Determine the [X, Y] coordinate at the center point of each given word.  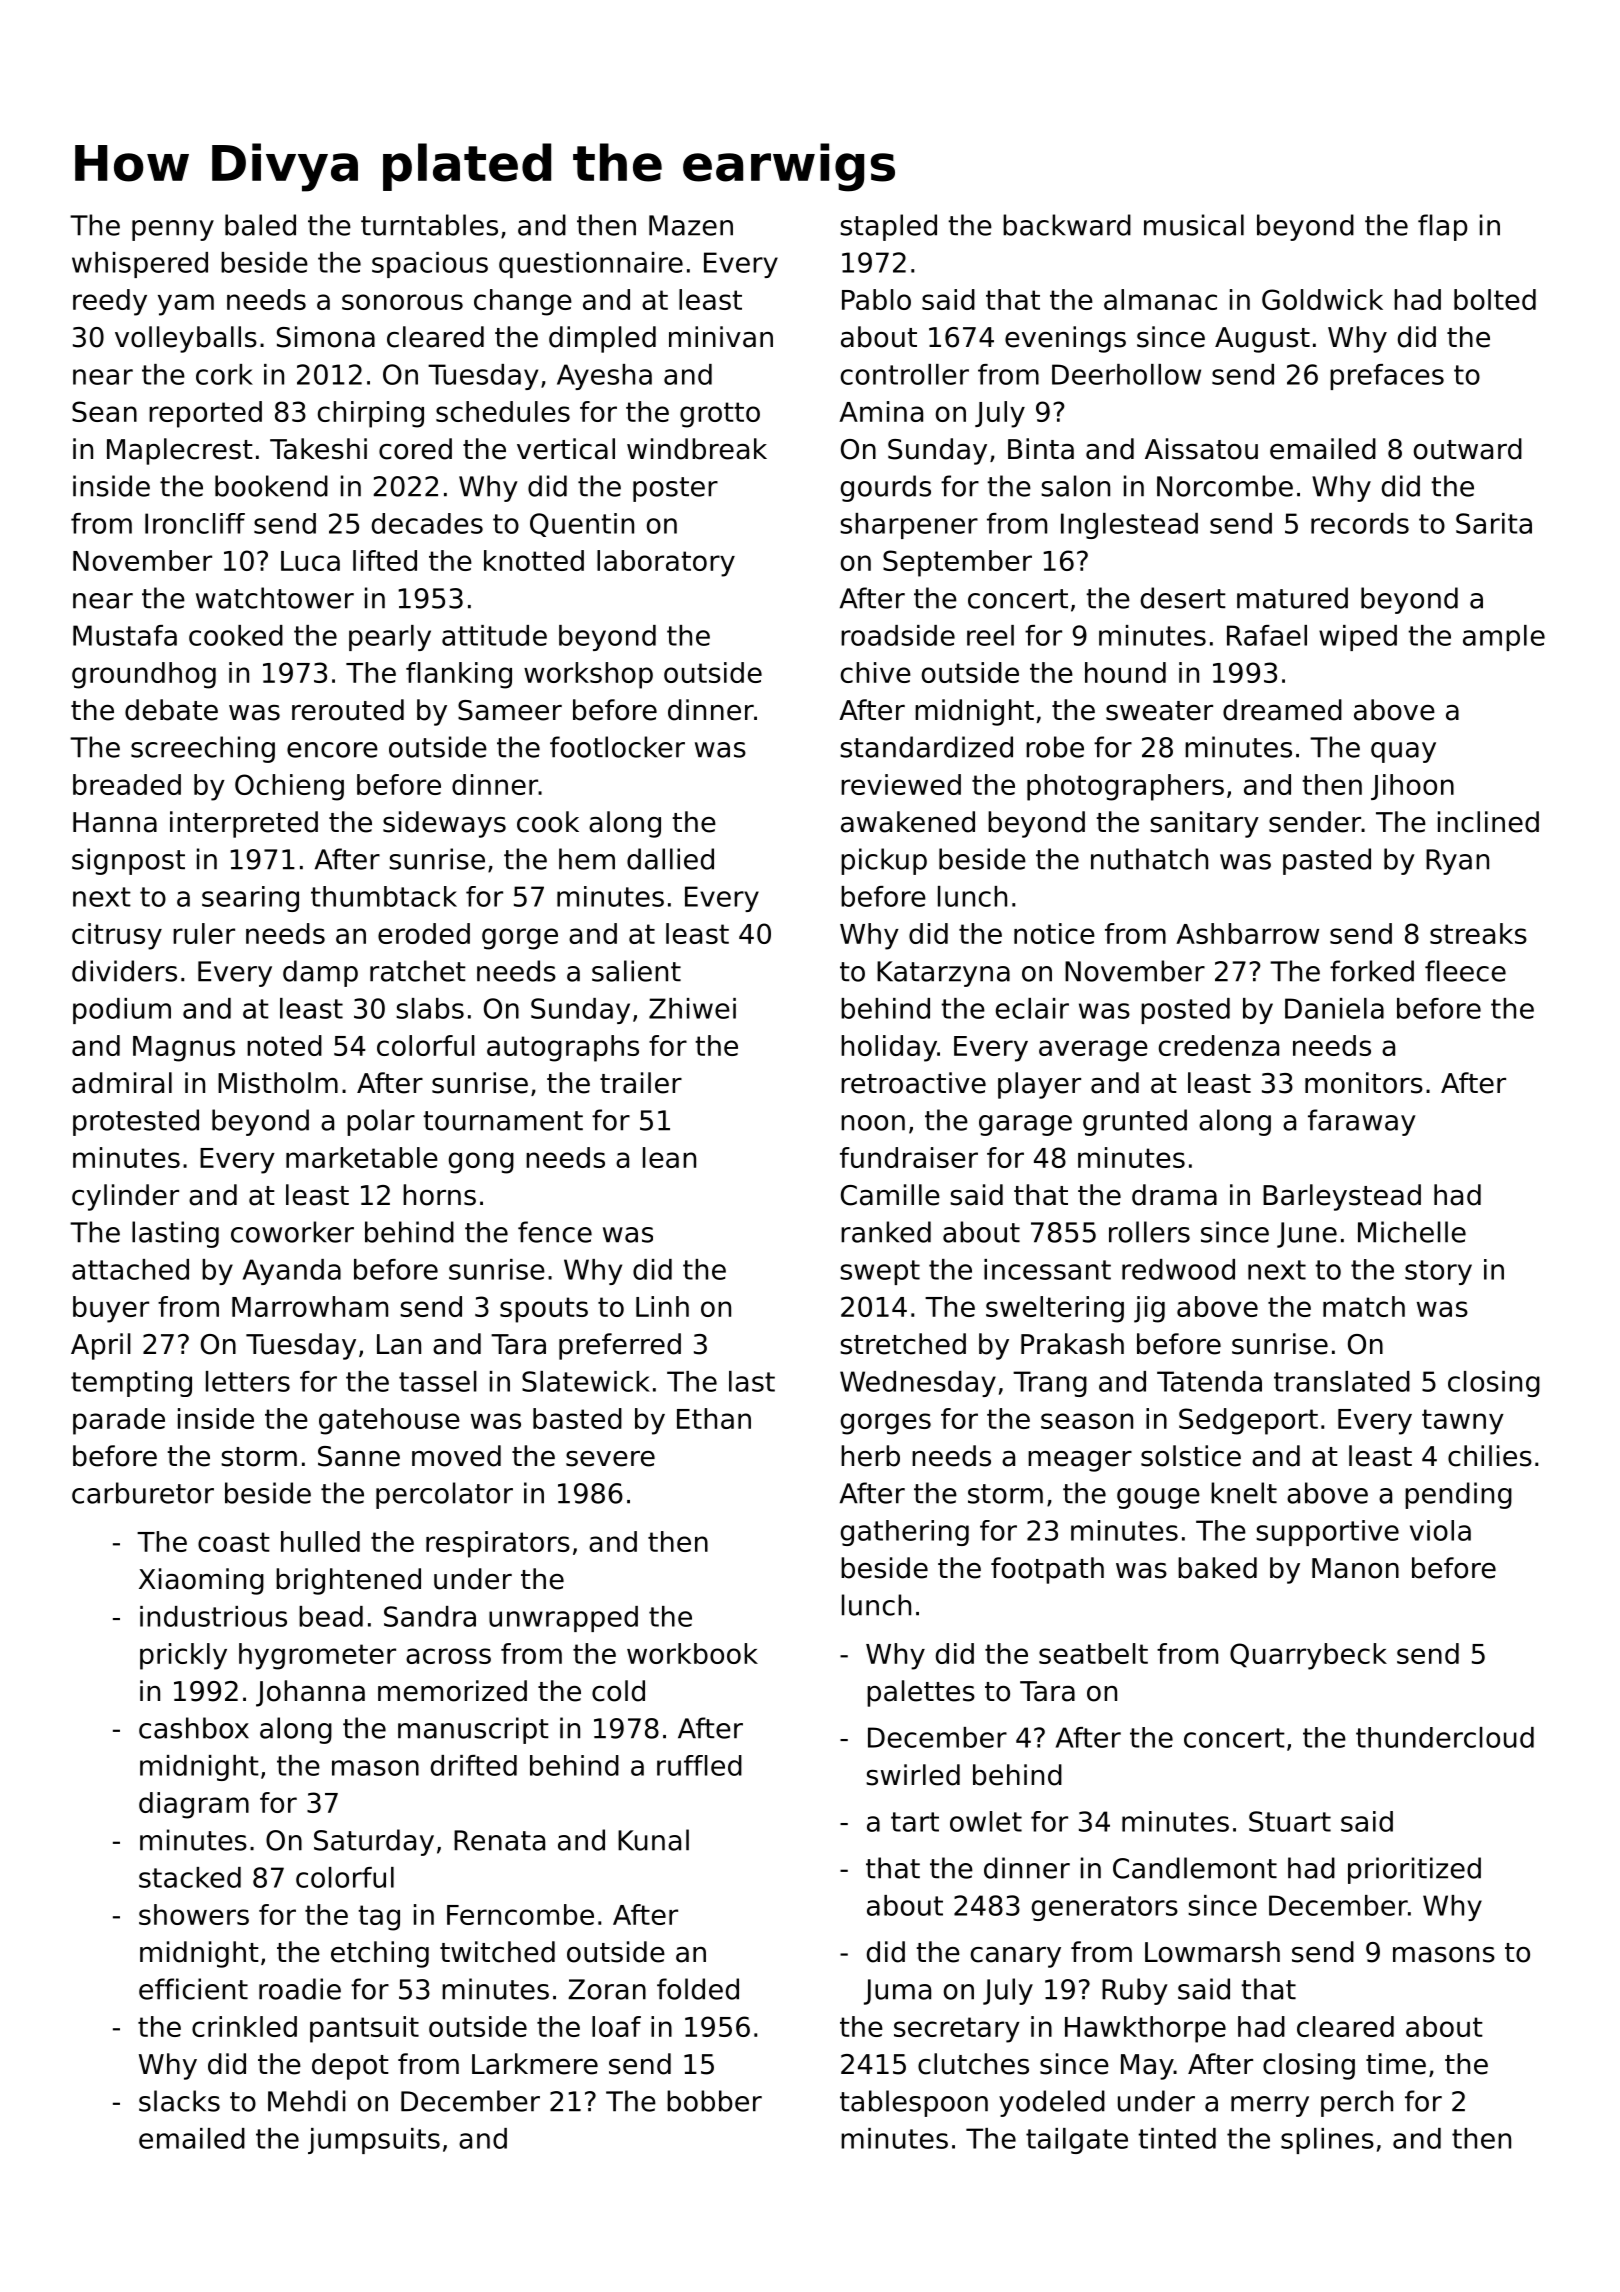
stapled [888, 227]
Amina [881, 411]
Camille [890, 1195]
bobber [714, 2101]
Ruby [1135, 1991]
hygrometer [317, 1656]
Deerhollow [1126, 374]
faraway [1362, 1122]
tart [915, 1822]
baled [260, 225]
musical [1194, 225]
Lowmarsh [1212, 1952]
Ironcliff [195, 523]
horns [439, 1195]
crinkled [244, 2026]
